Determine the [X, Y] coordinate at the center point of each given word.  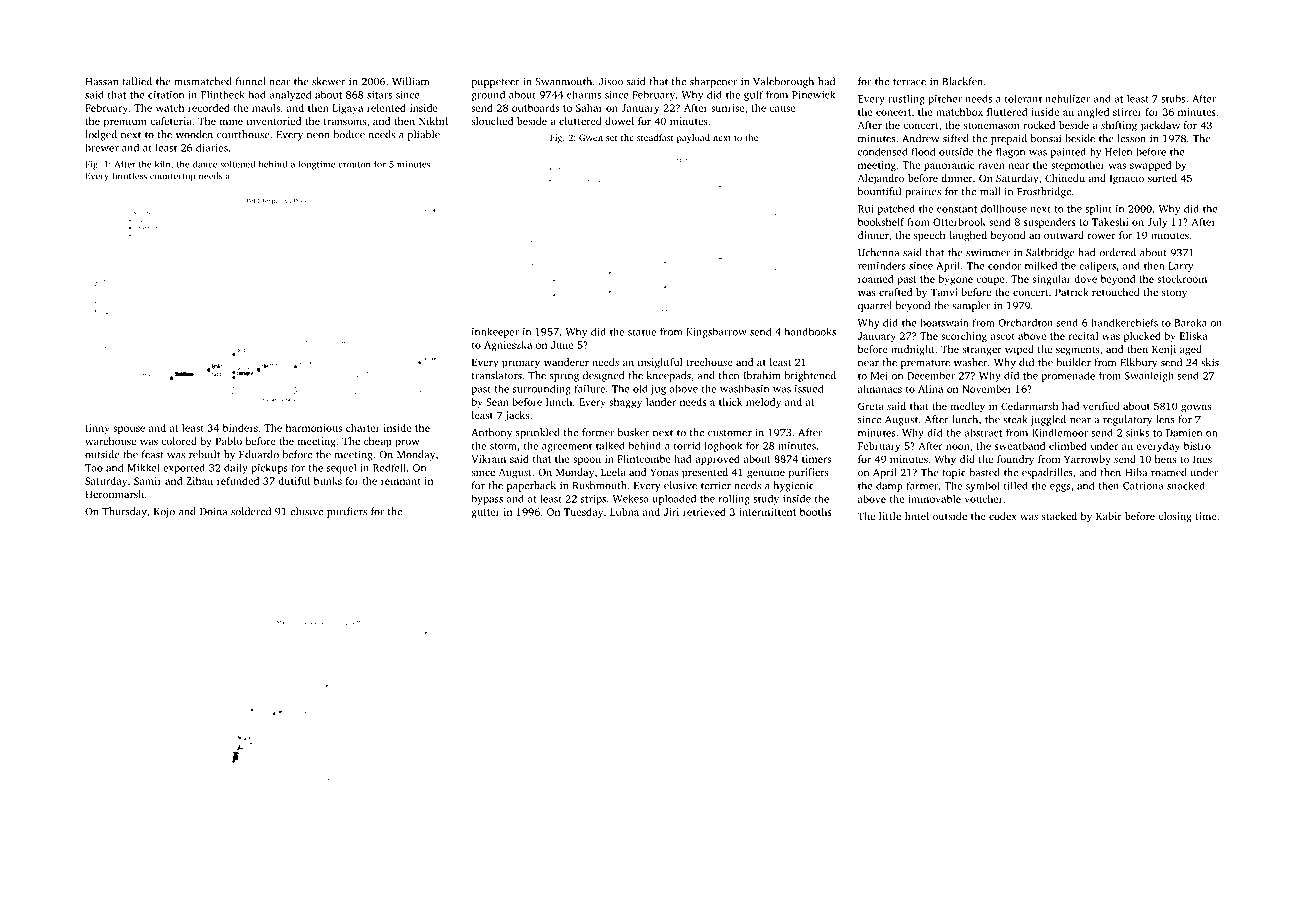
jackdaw [1160, 126]
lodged [101, 135]
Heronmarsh [114, 494]
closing [1175, 517]
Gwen [591, 137]
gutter [485, 513]
